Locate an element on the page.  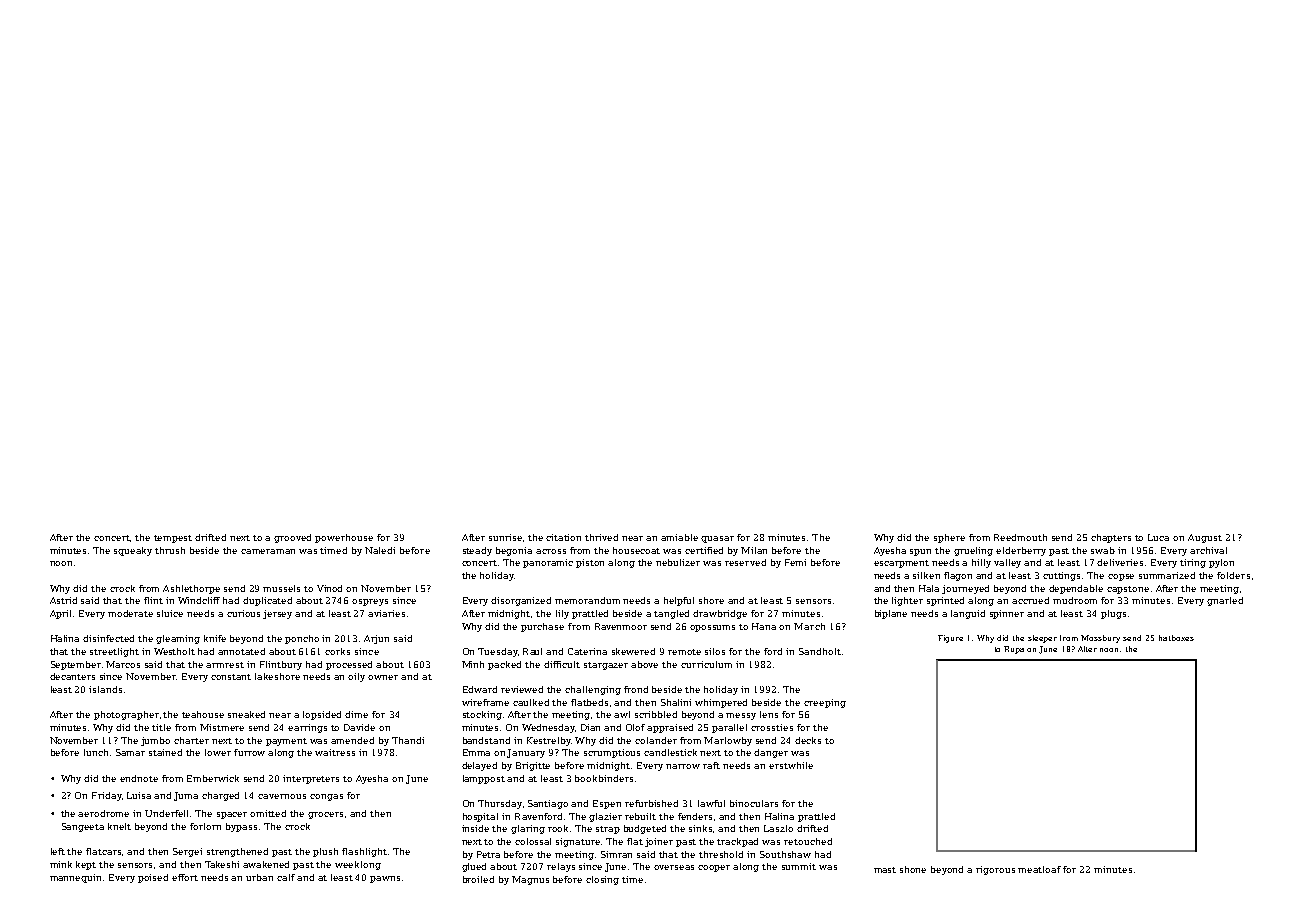
Petra is located at coordinates (488, 854).
